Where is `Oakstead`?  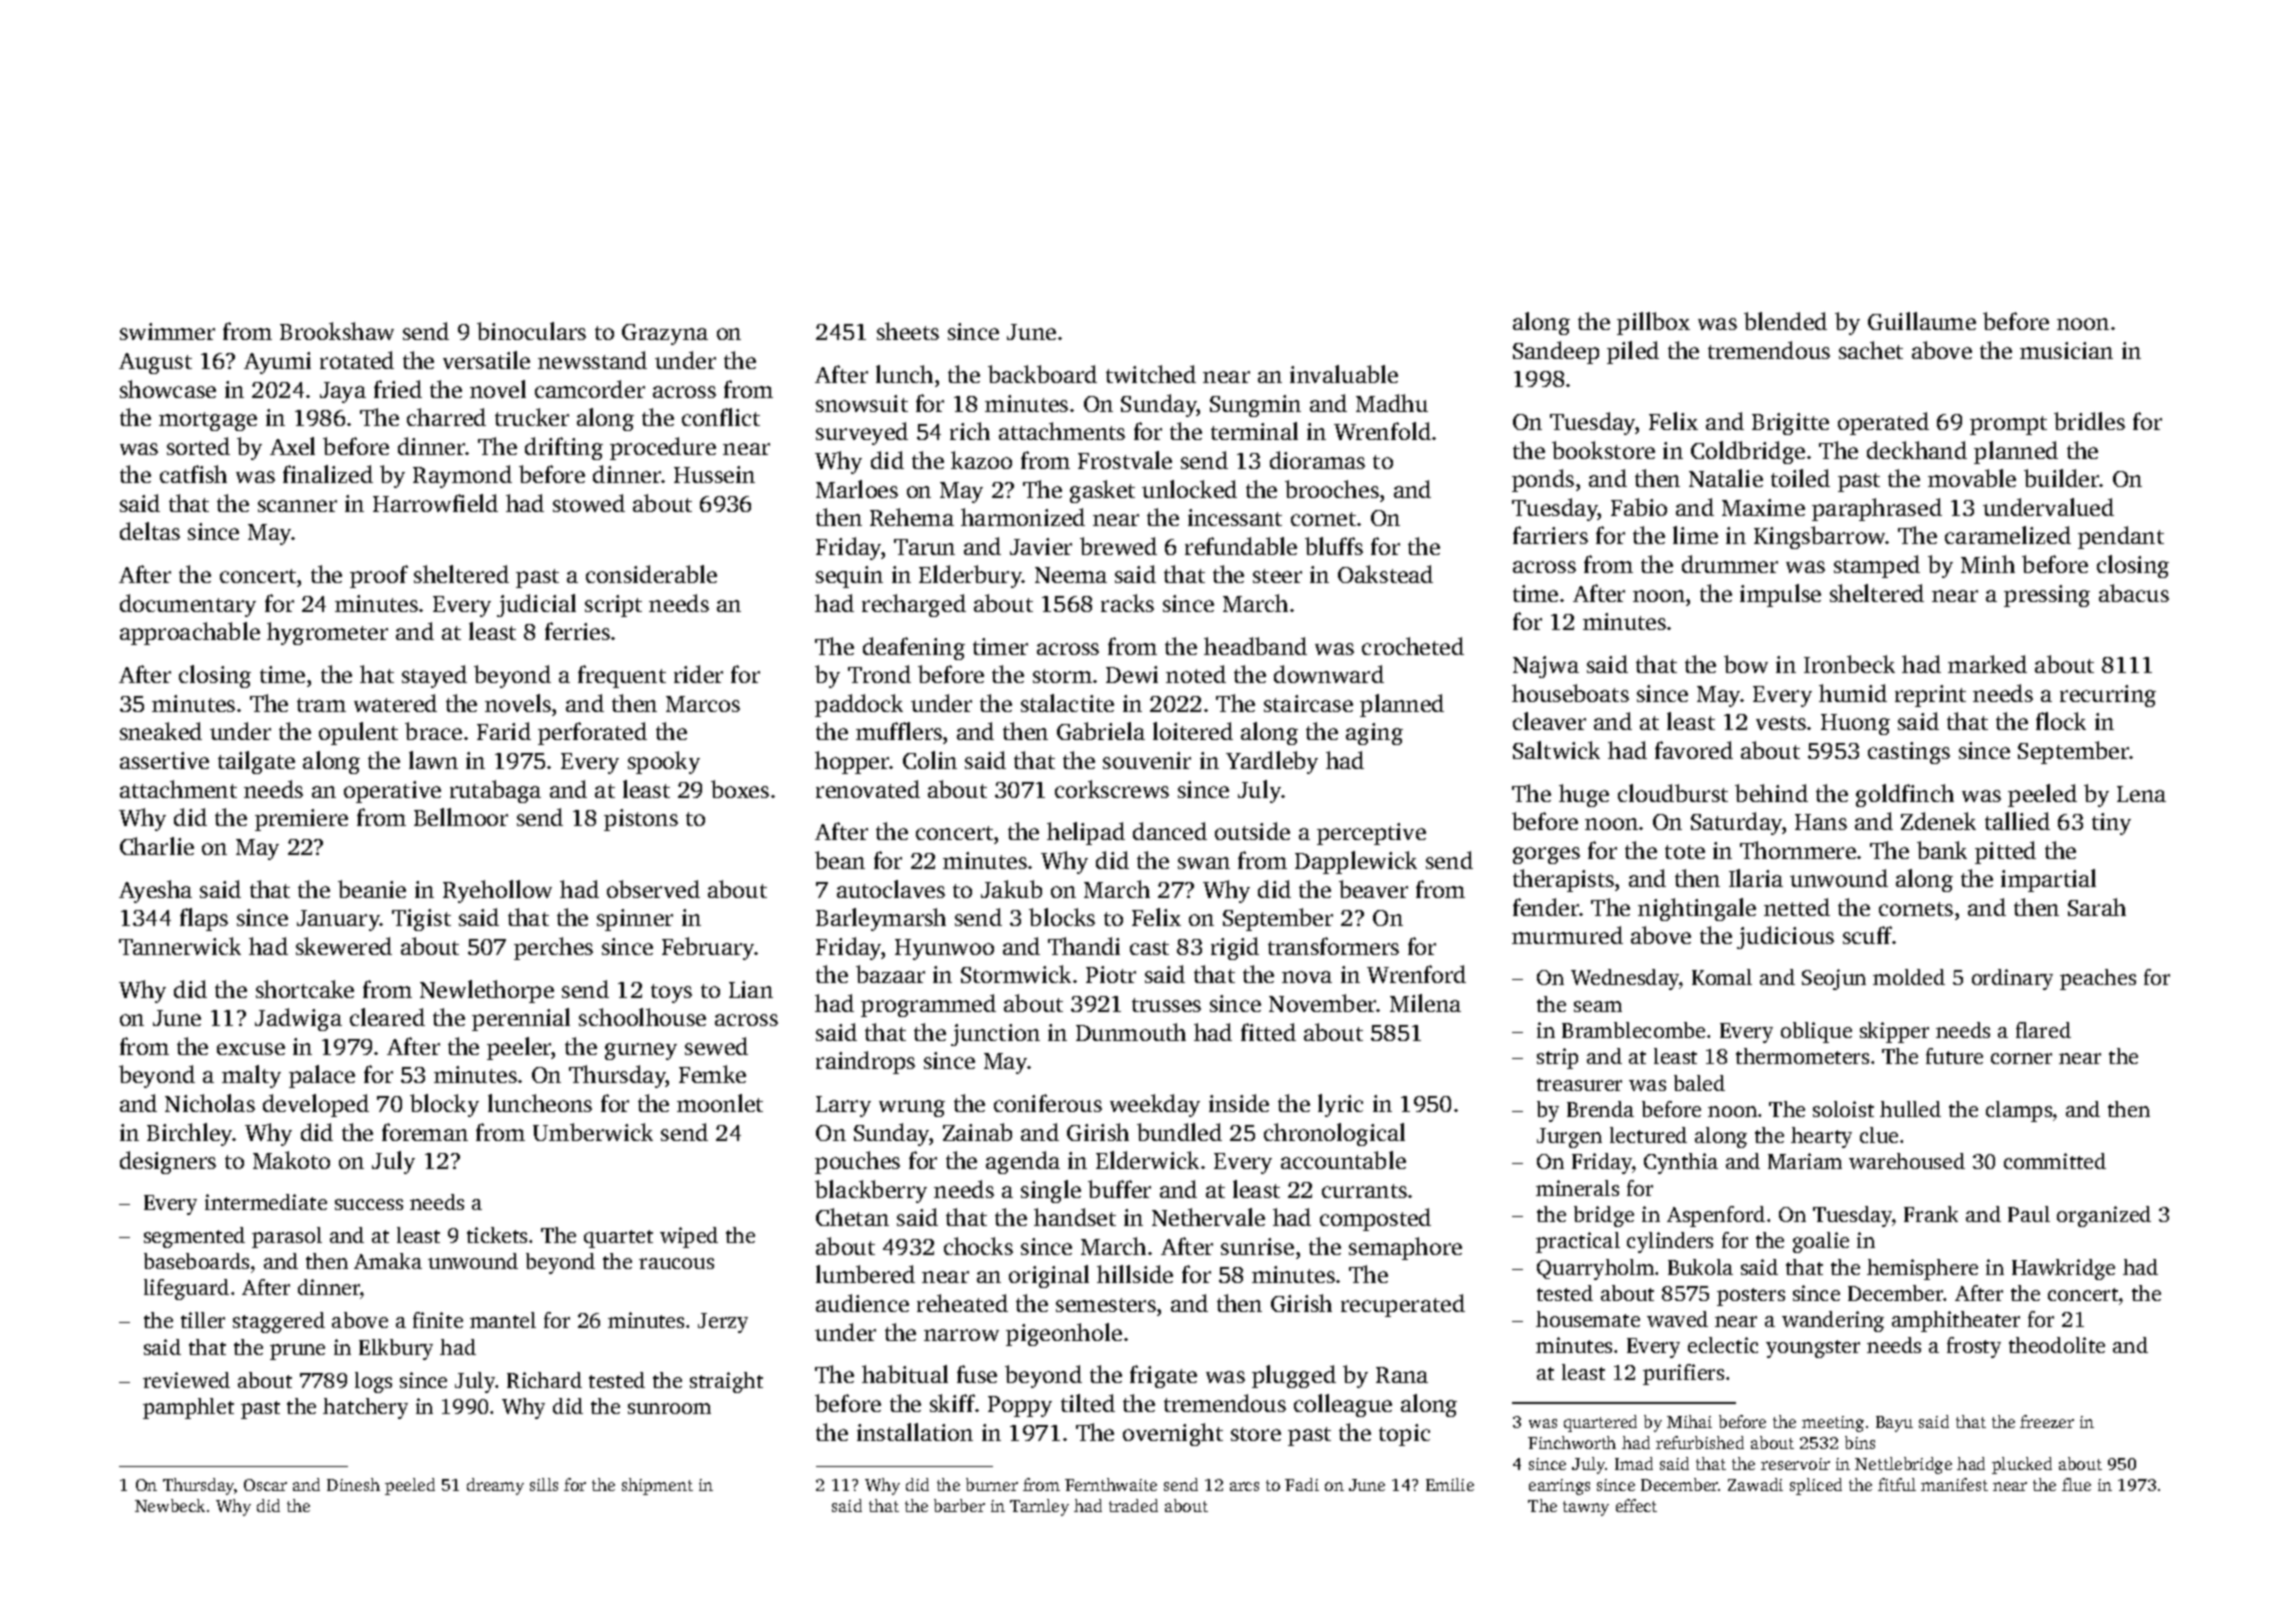 Oakstead is located at coordinates (1385, 574).
